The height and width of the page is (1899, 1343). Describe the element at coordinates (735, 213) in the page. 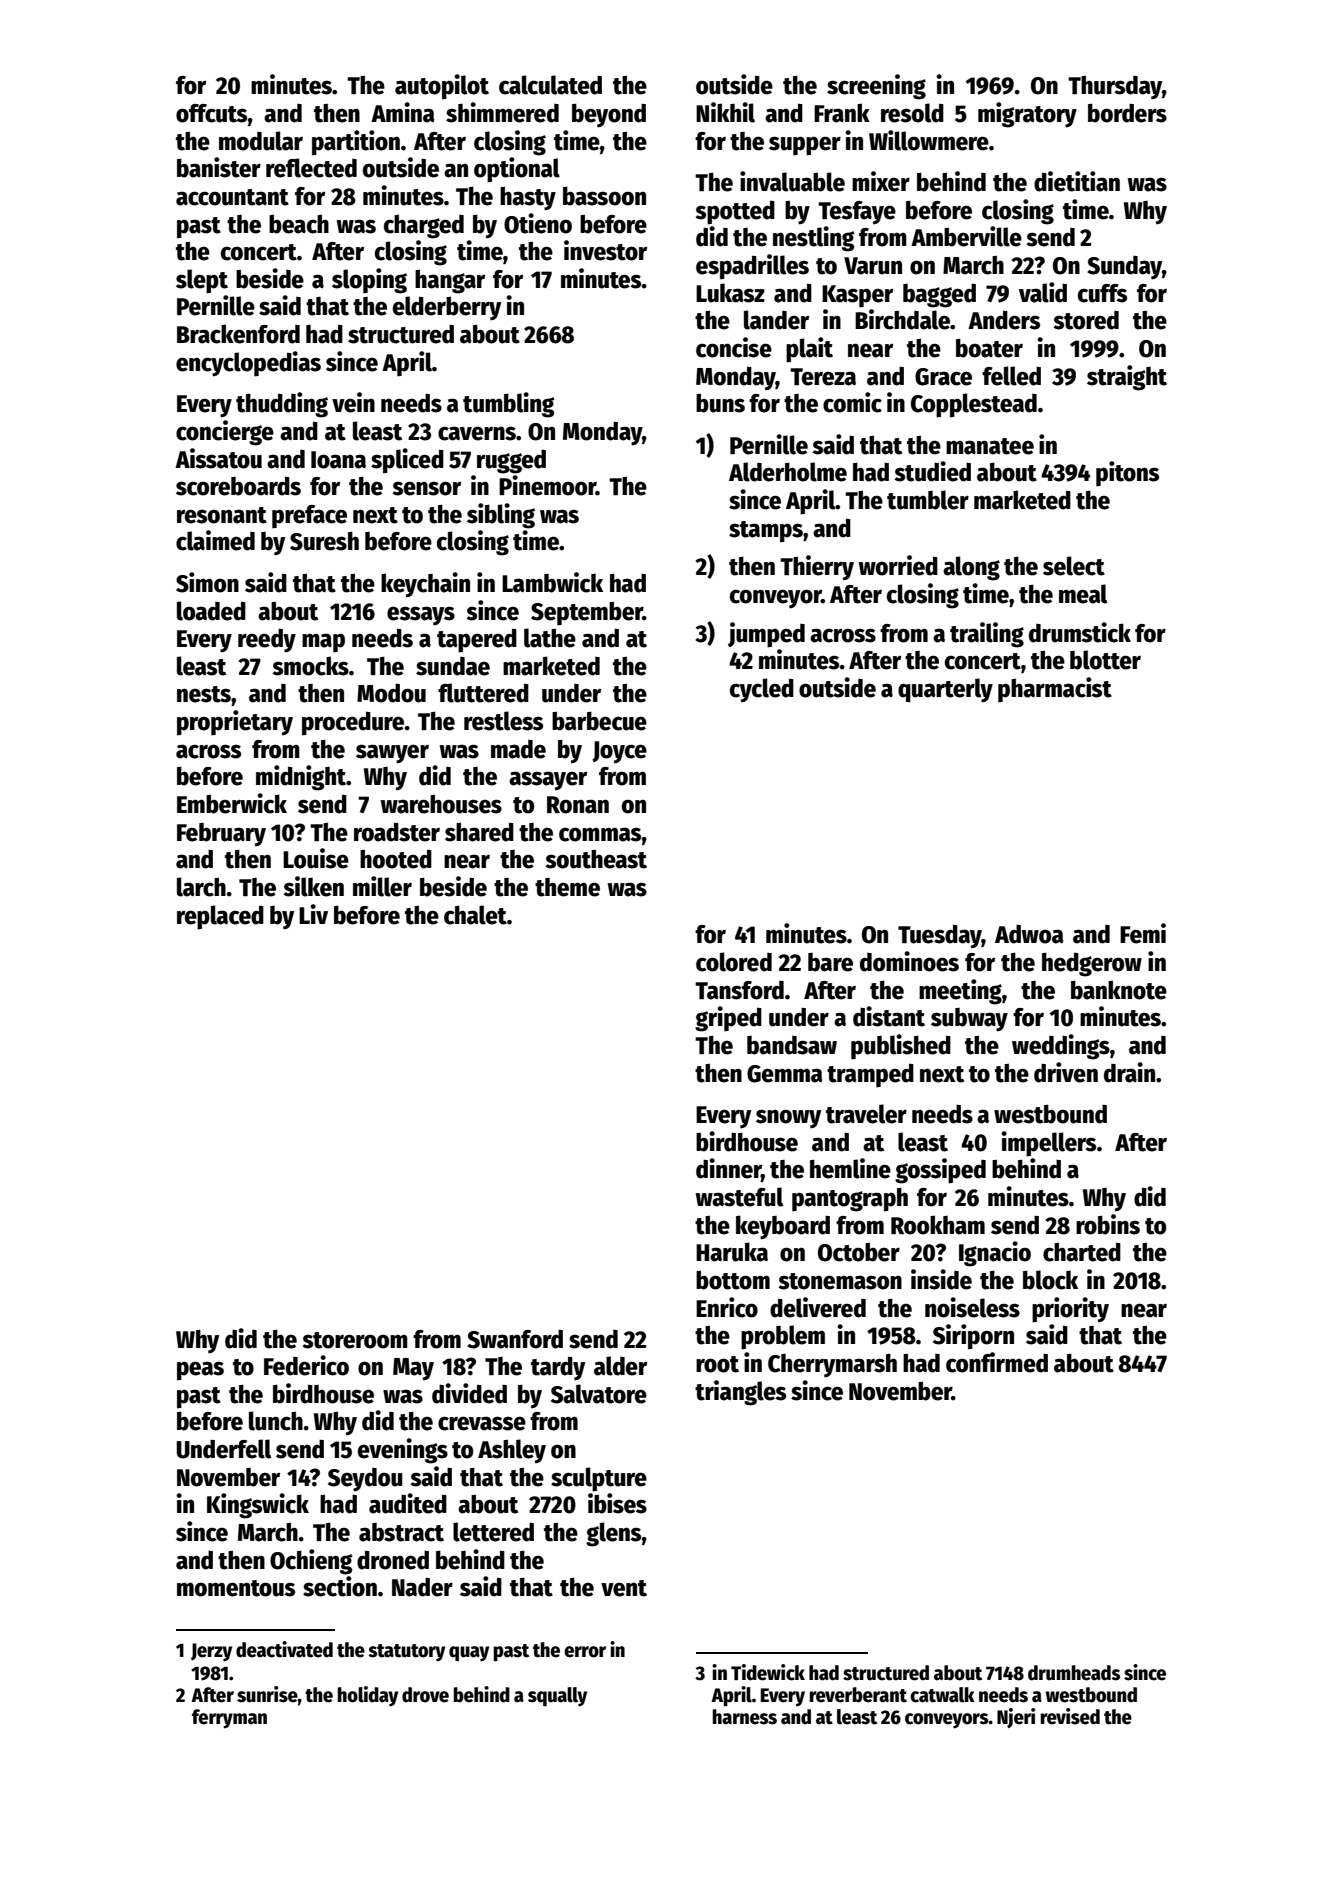

I see `spotted` at that location.
